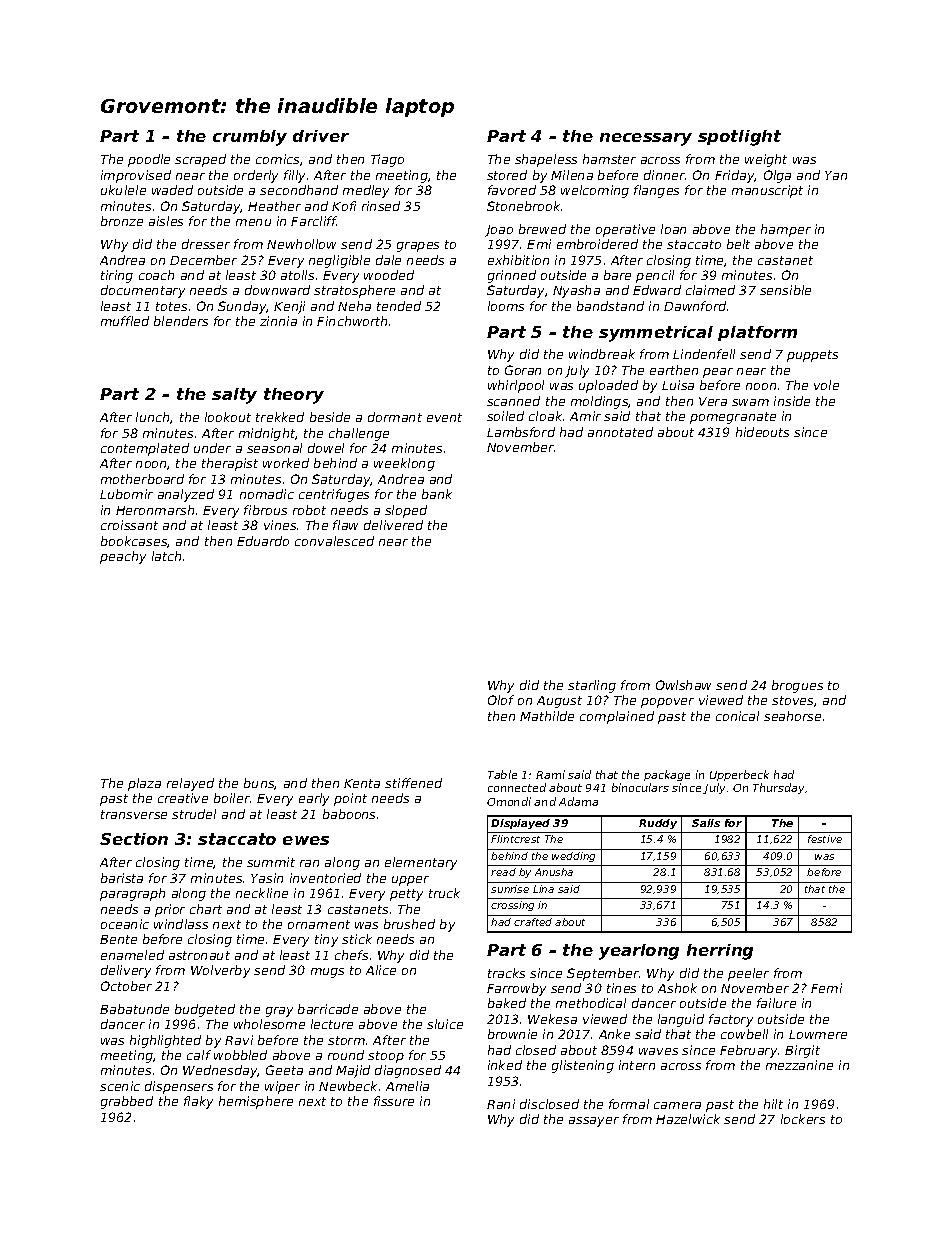 The image size is (952, 1233). I want to click on spotlight, so click(739, 138).
